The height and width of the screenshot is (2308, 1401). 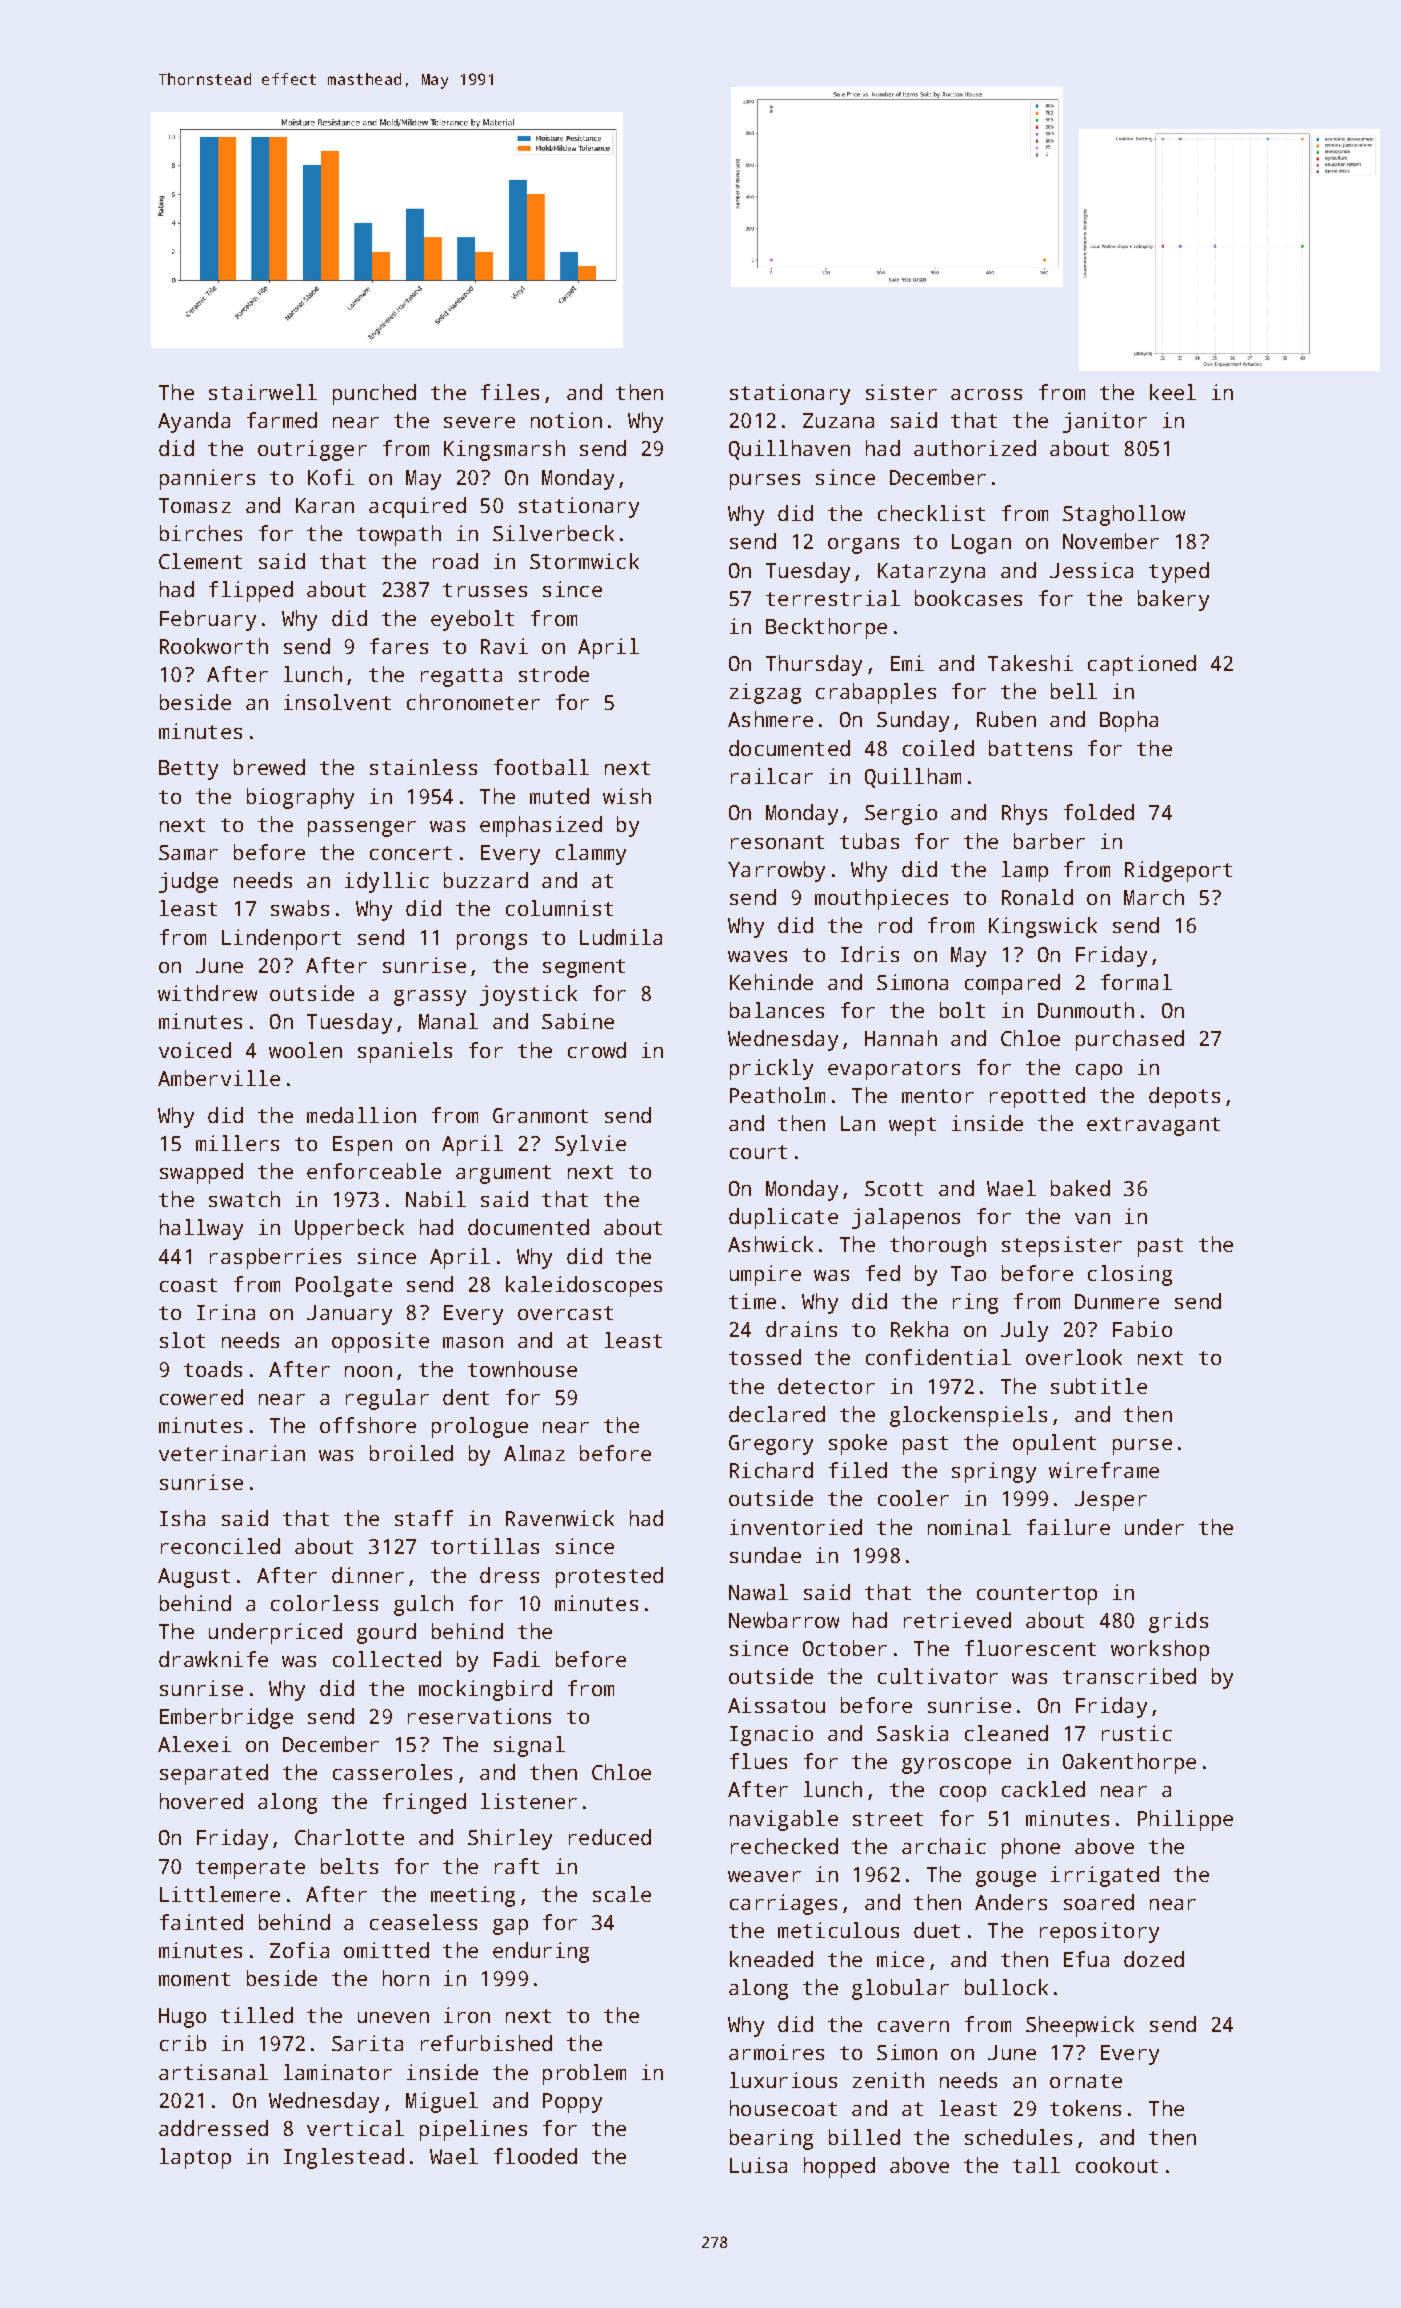 I want to click on Sylvie, so click(x=590, y=1145).
